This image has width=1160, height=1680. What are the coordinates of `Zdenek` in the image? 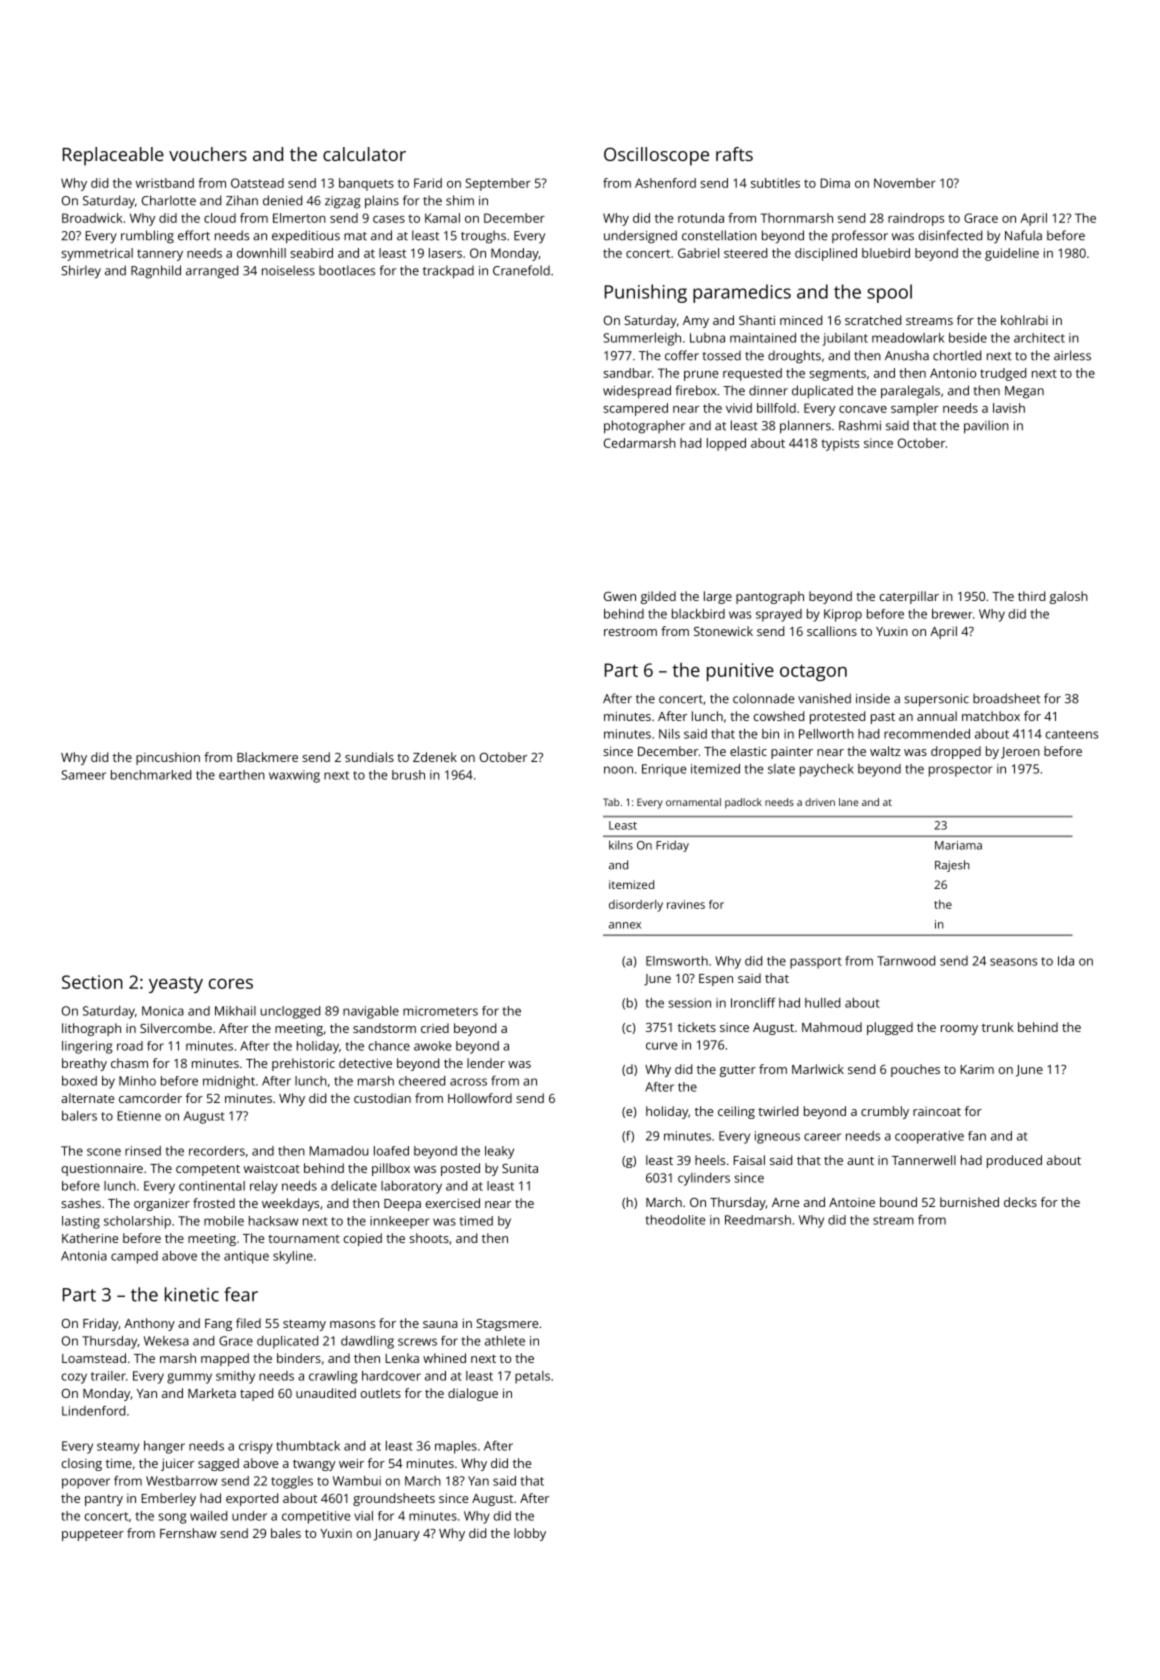 It's located at (435, 757).
